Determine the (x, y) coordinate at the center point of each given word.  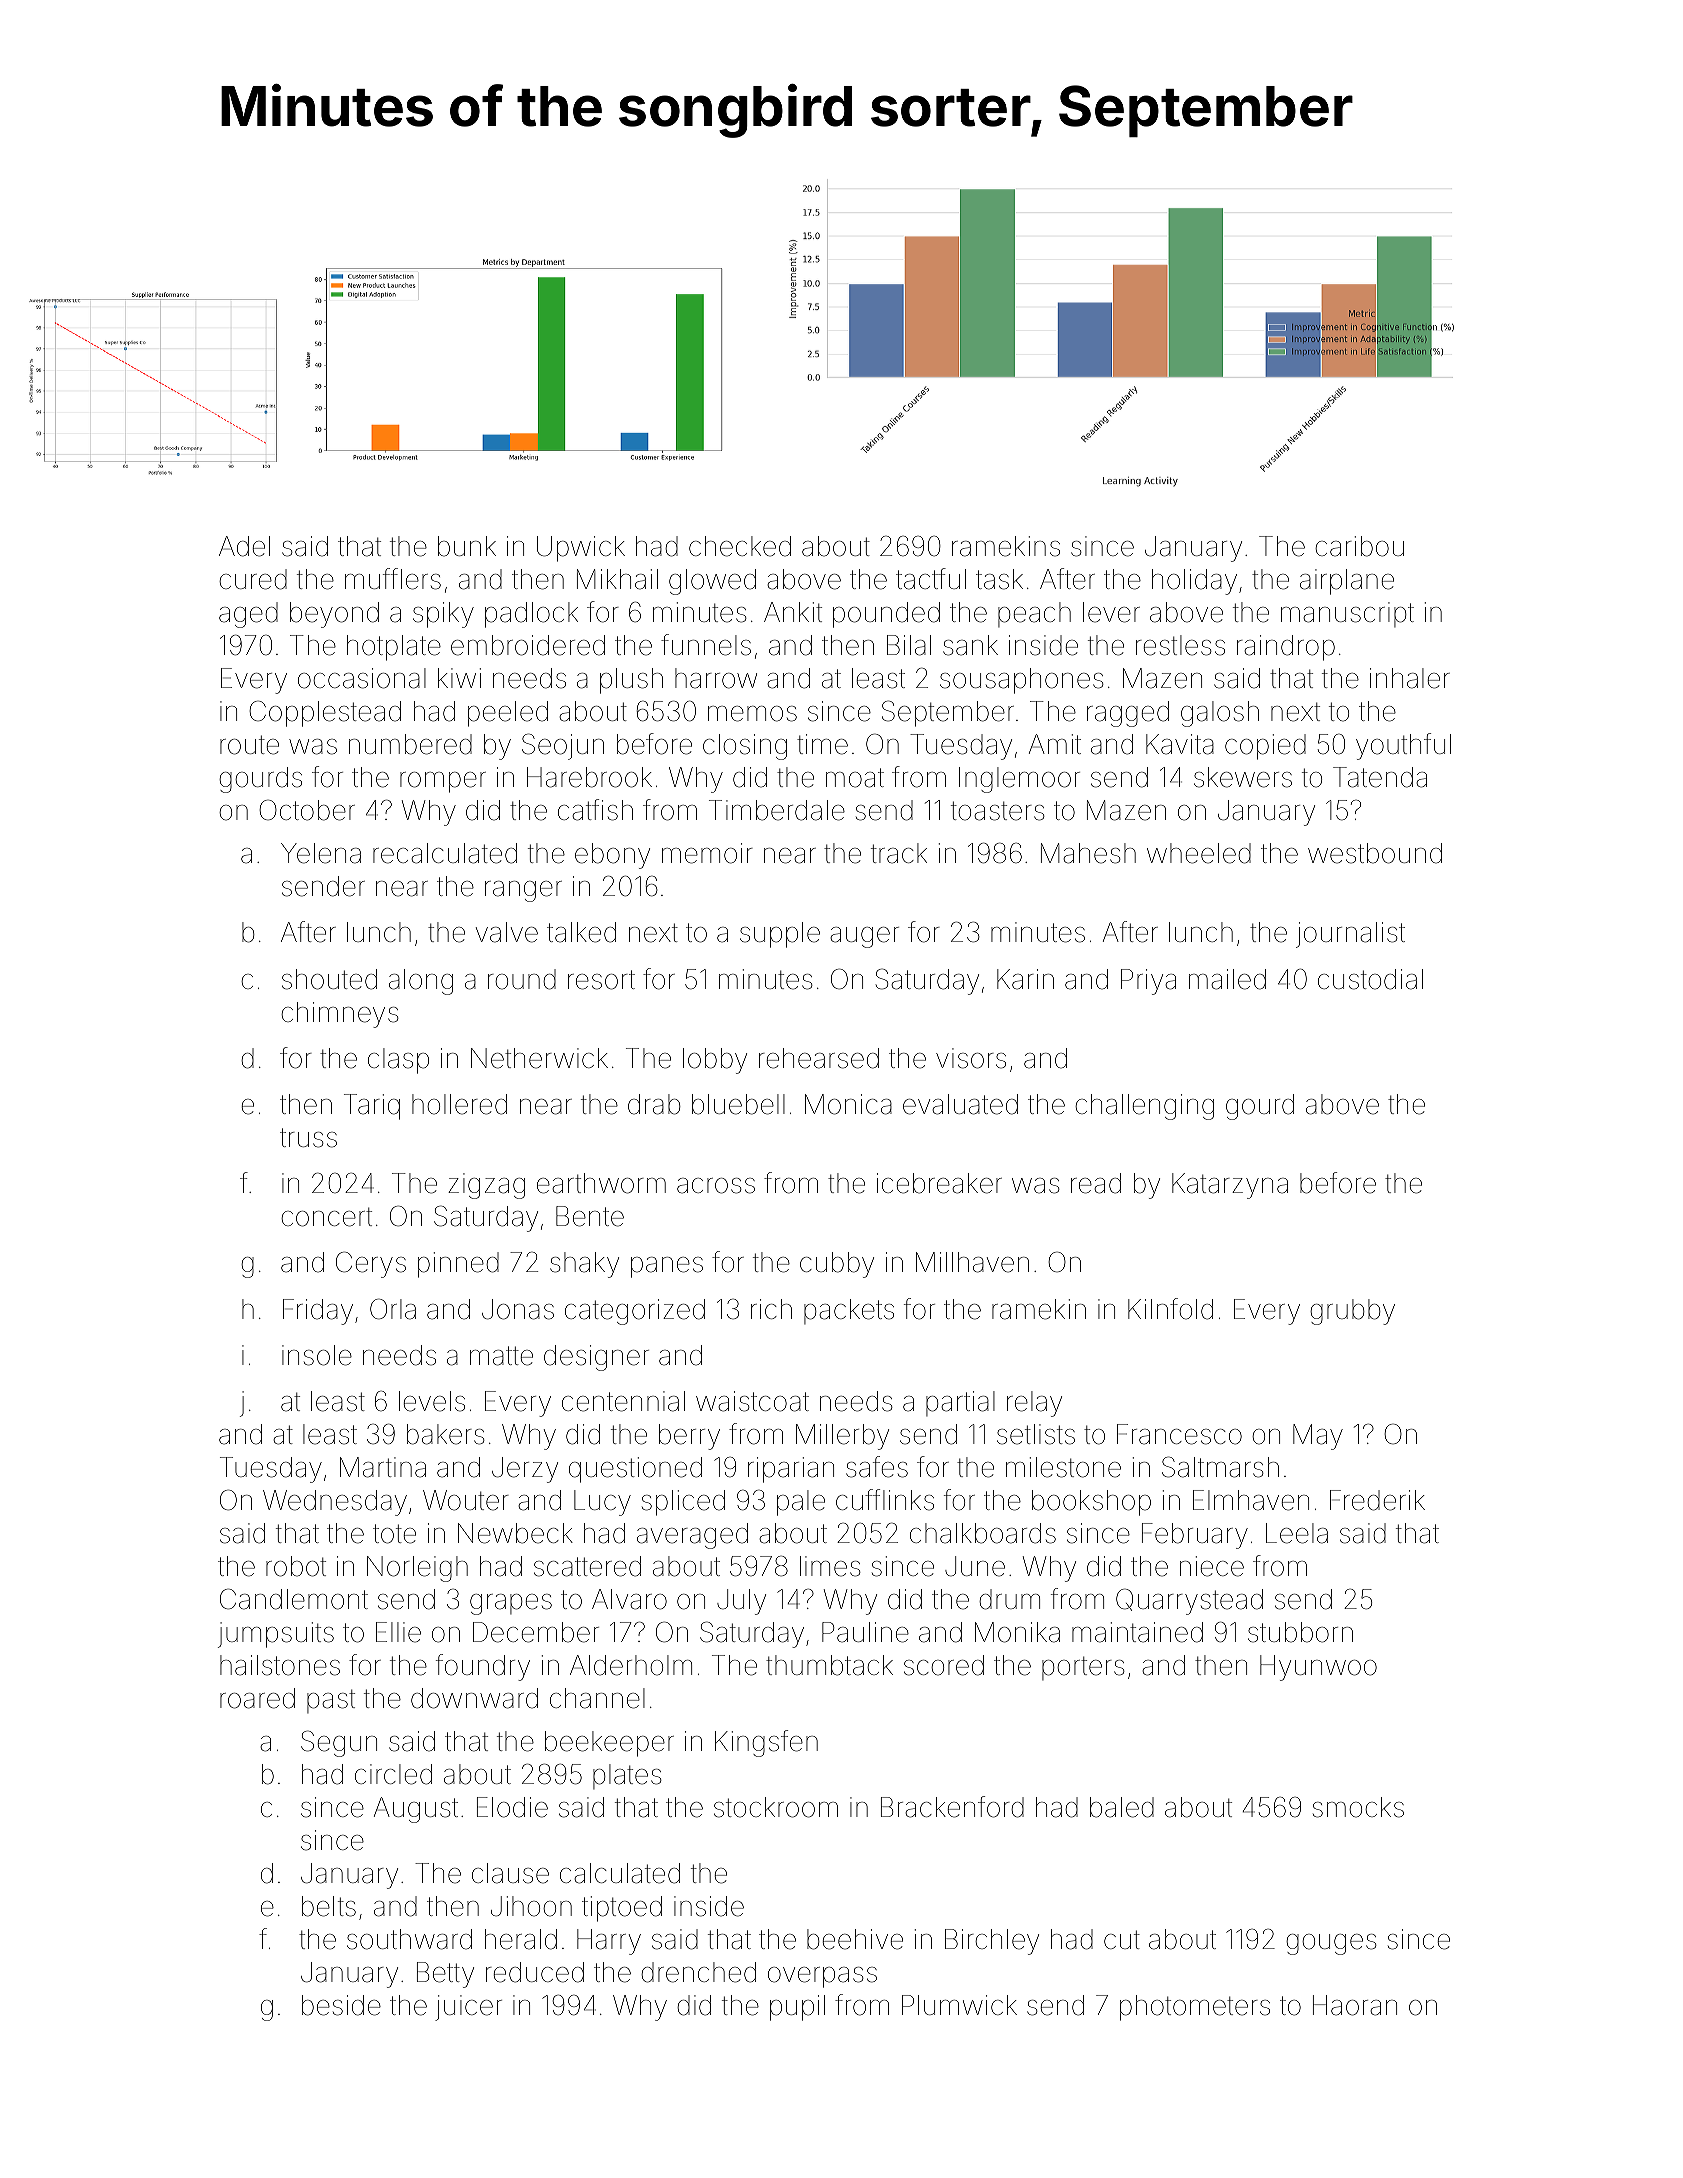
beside (341, 2005)
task (999, 579)
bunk (467, 546)
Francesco (1179, 1434)
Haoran (1355, 2005)
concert (327, 1217)
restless (1180, 645)
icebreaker (939, 1183)
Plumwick (959, 2005)
